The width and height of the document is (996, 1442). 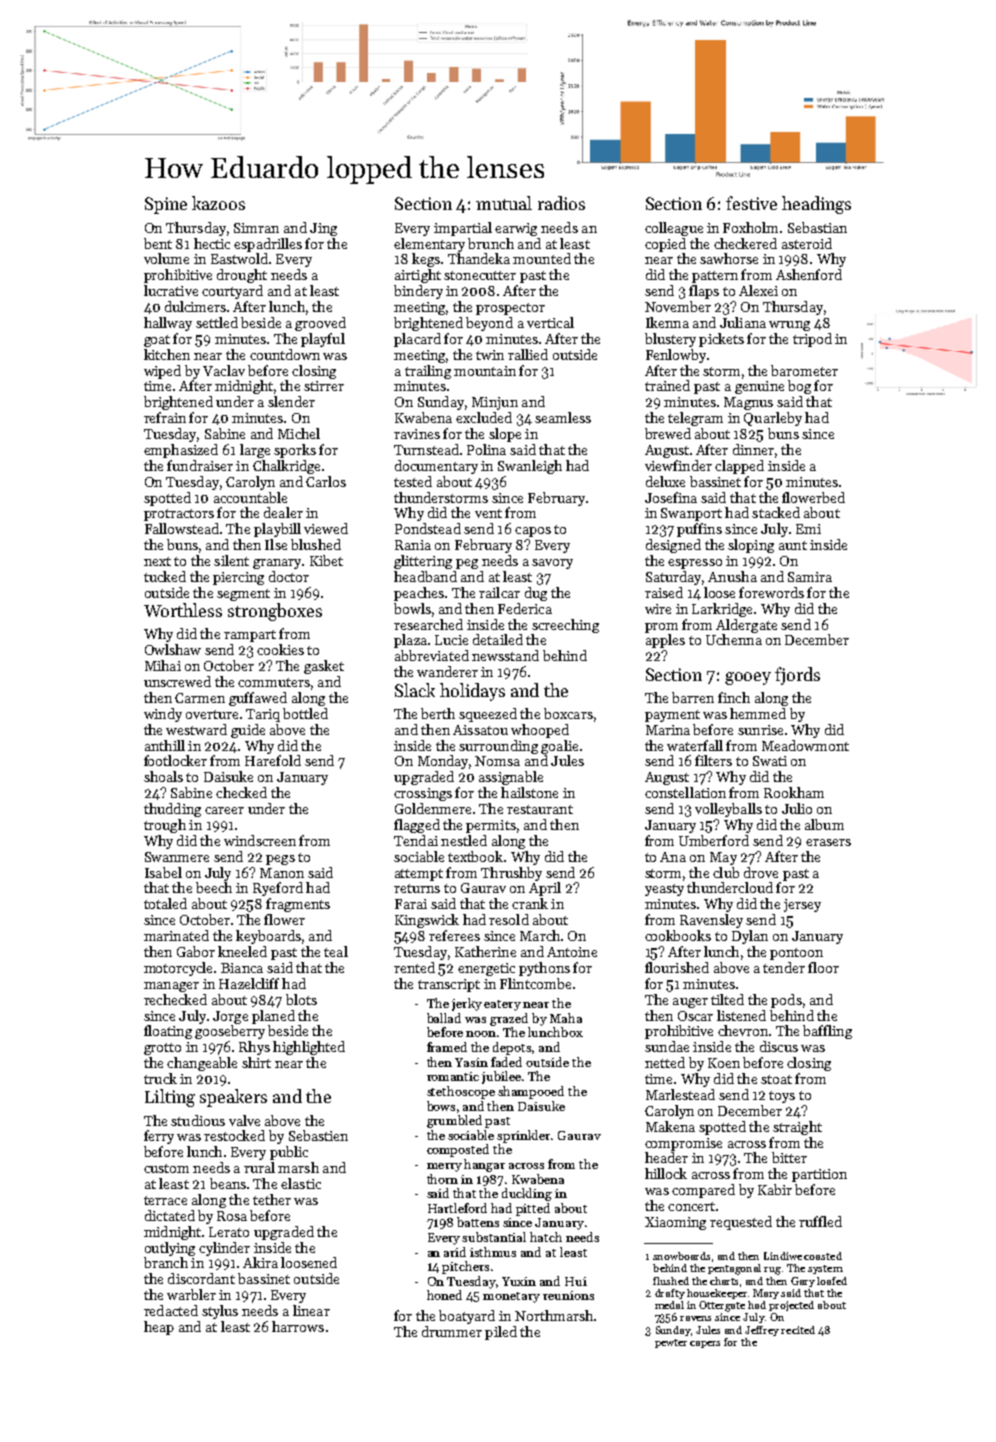 What do you see at coordinates (734, 697) in the document?
I see `finch` at bounding box center [734, 697].
